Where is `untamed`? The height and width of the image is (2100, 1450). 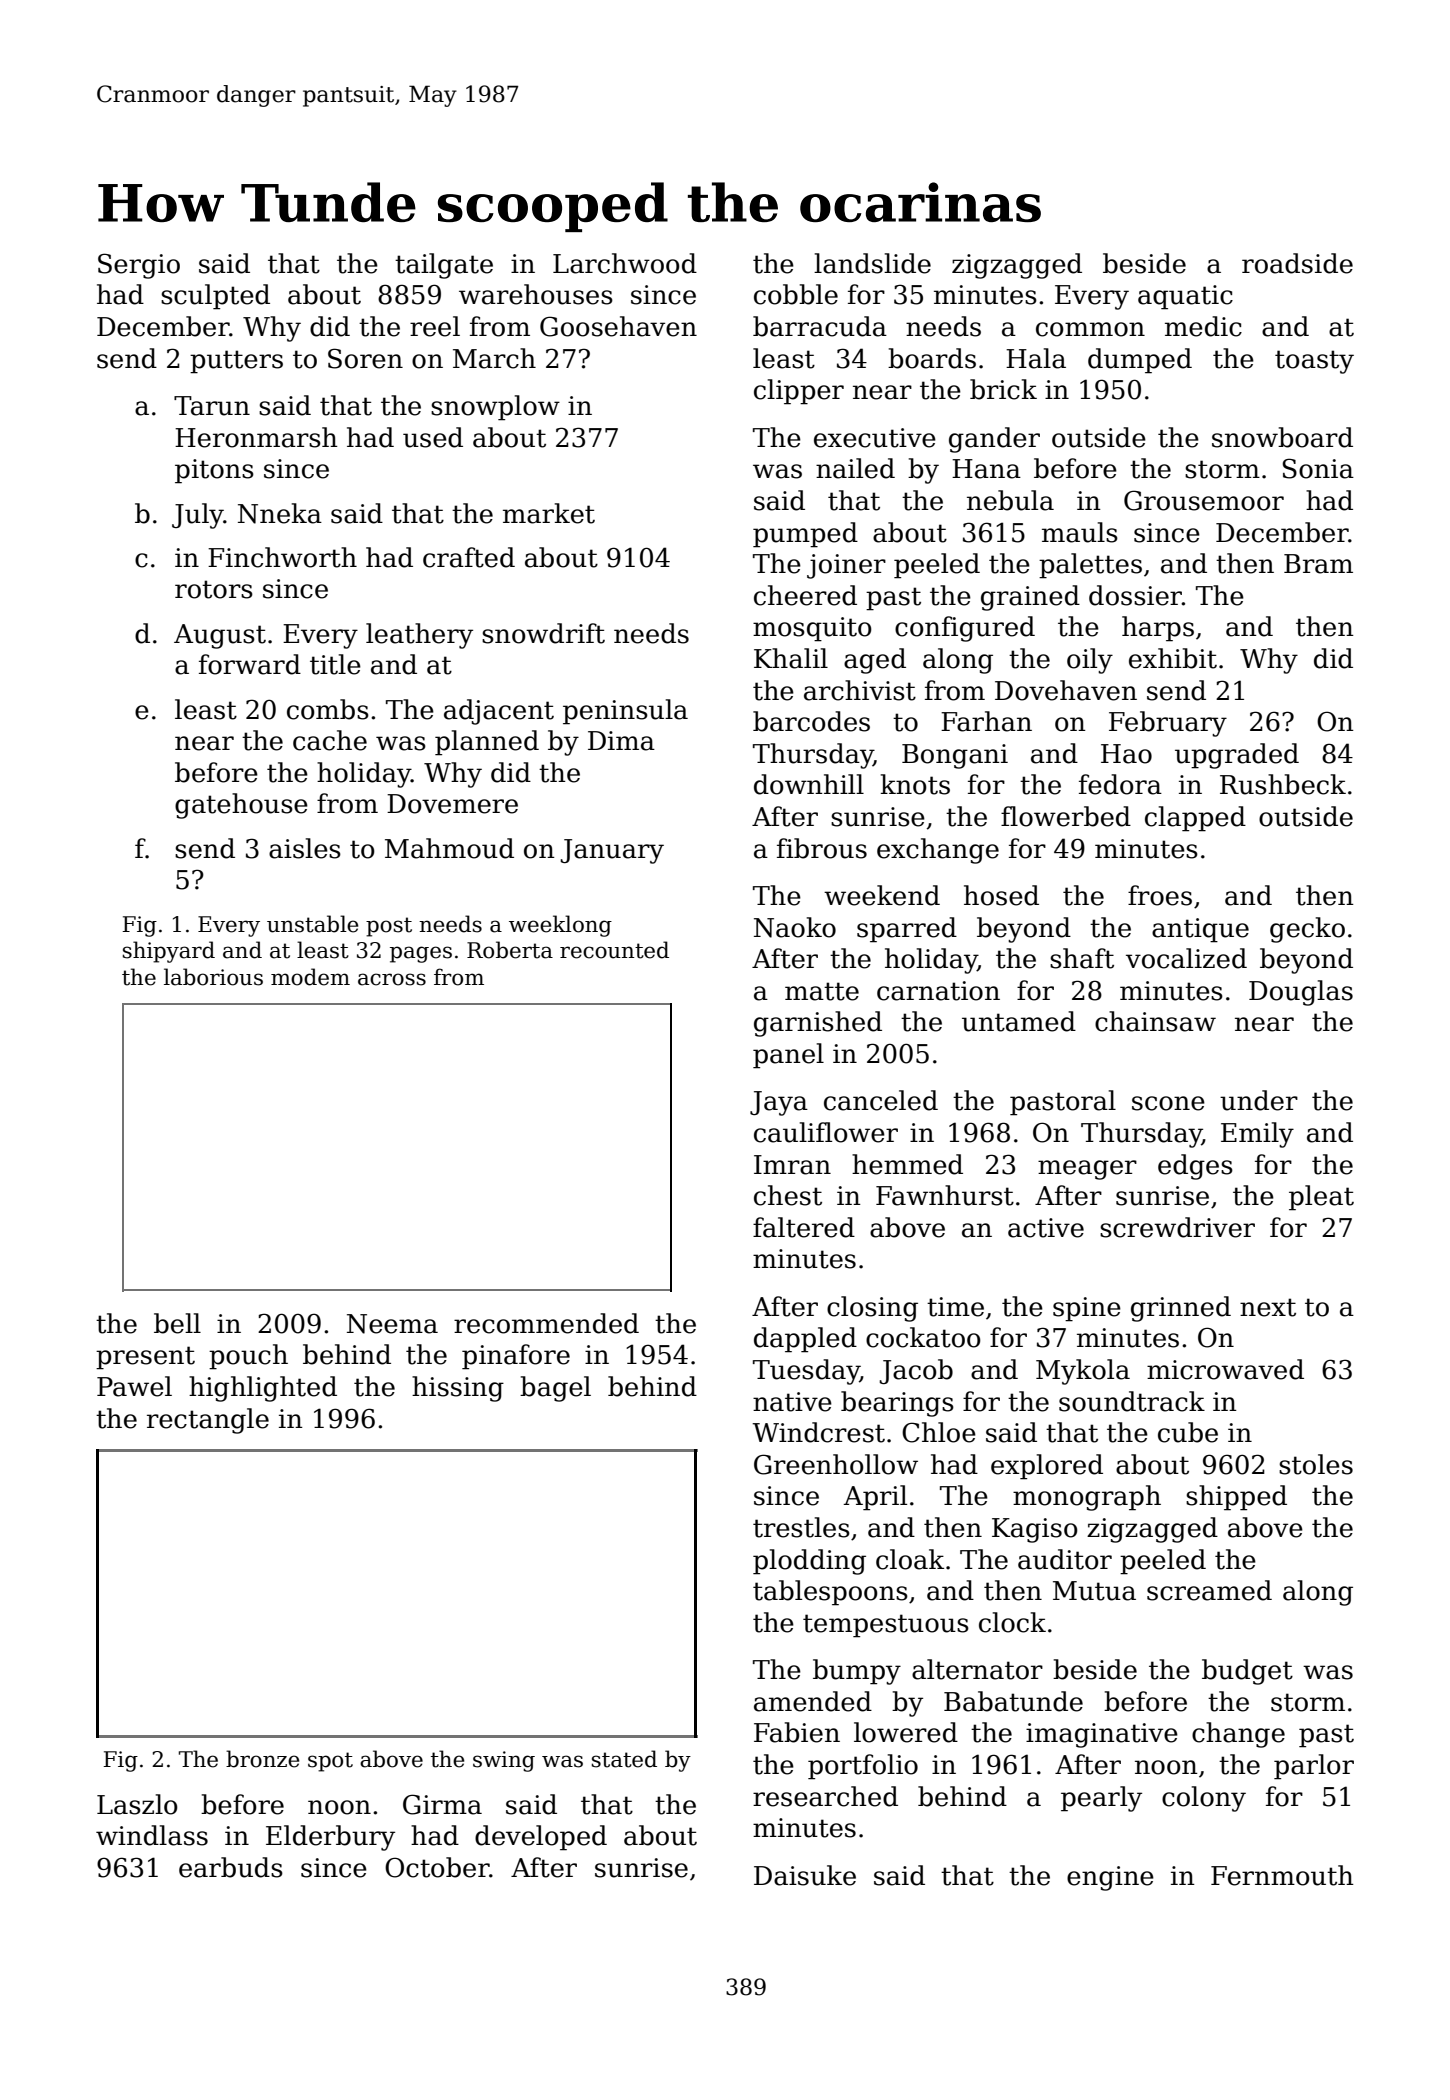
untamed is located at coordinates (1019, 1021).
